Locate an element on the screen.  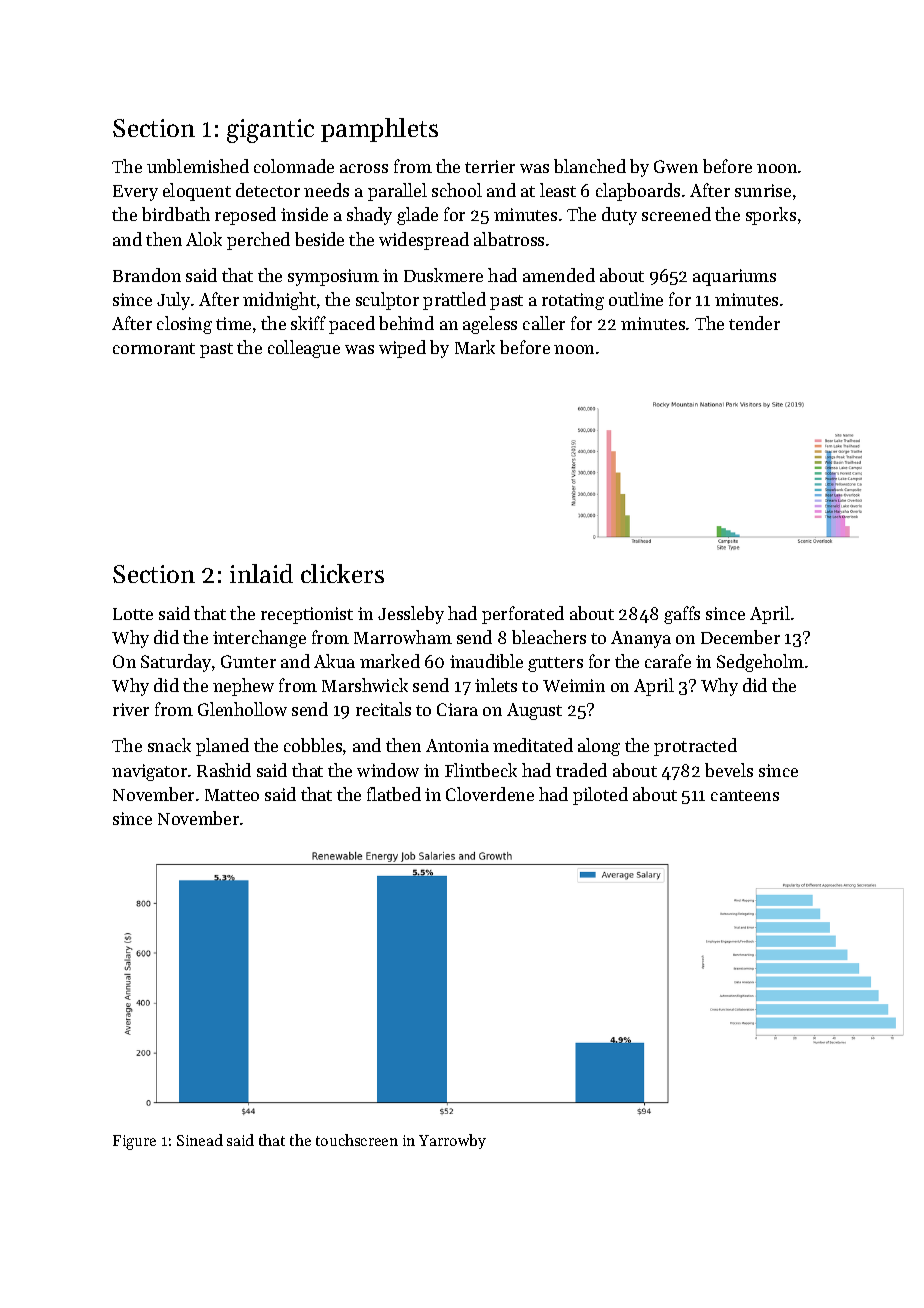
Sedgeholm is located at coordinates (760, 663).
